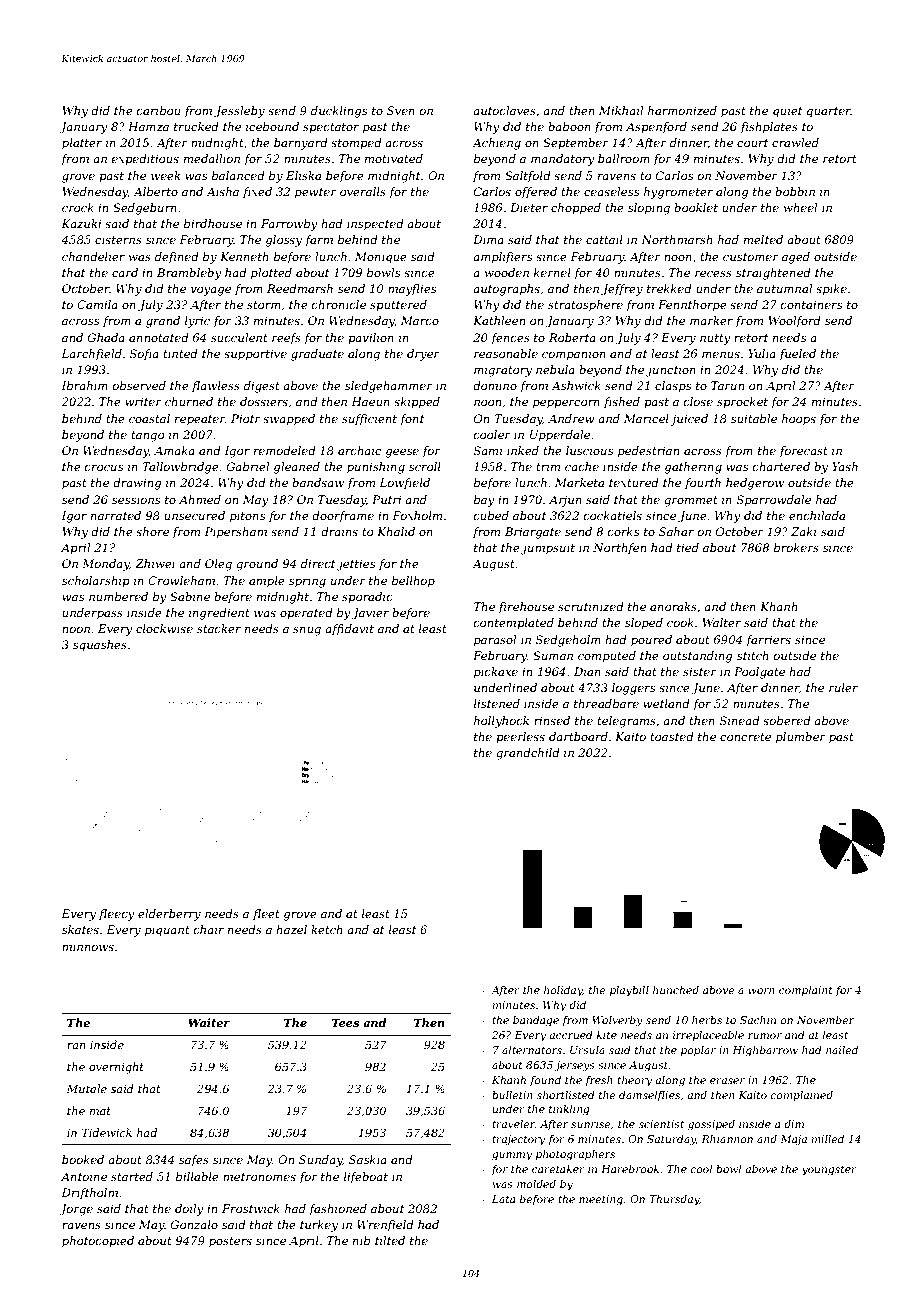 The width and height of the screenshot is (924, 1308). I want to click on chopped, so click(576, 209).
